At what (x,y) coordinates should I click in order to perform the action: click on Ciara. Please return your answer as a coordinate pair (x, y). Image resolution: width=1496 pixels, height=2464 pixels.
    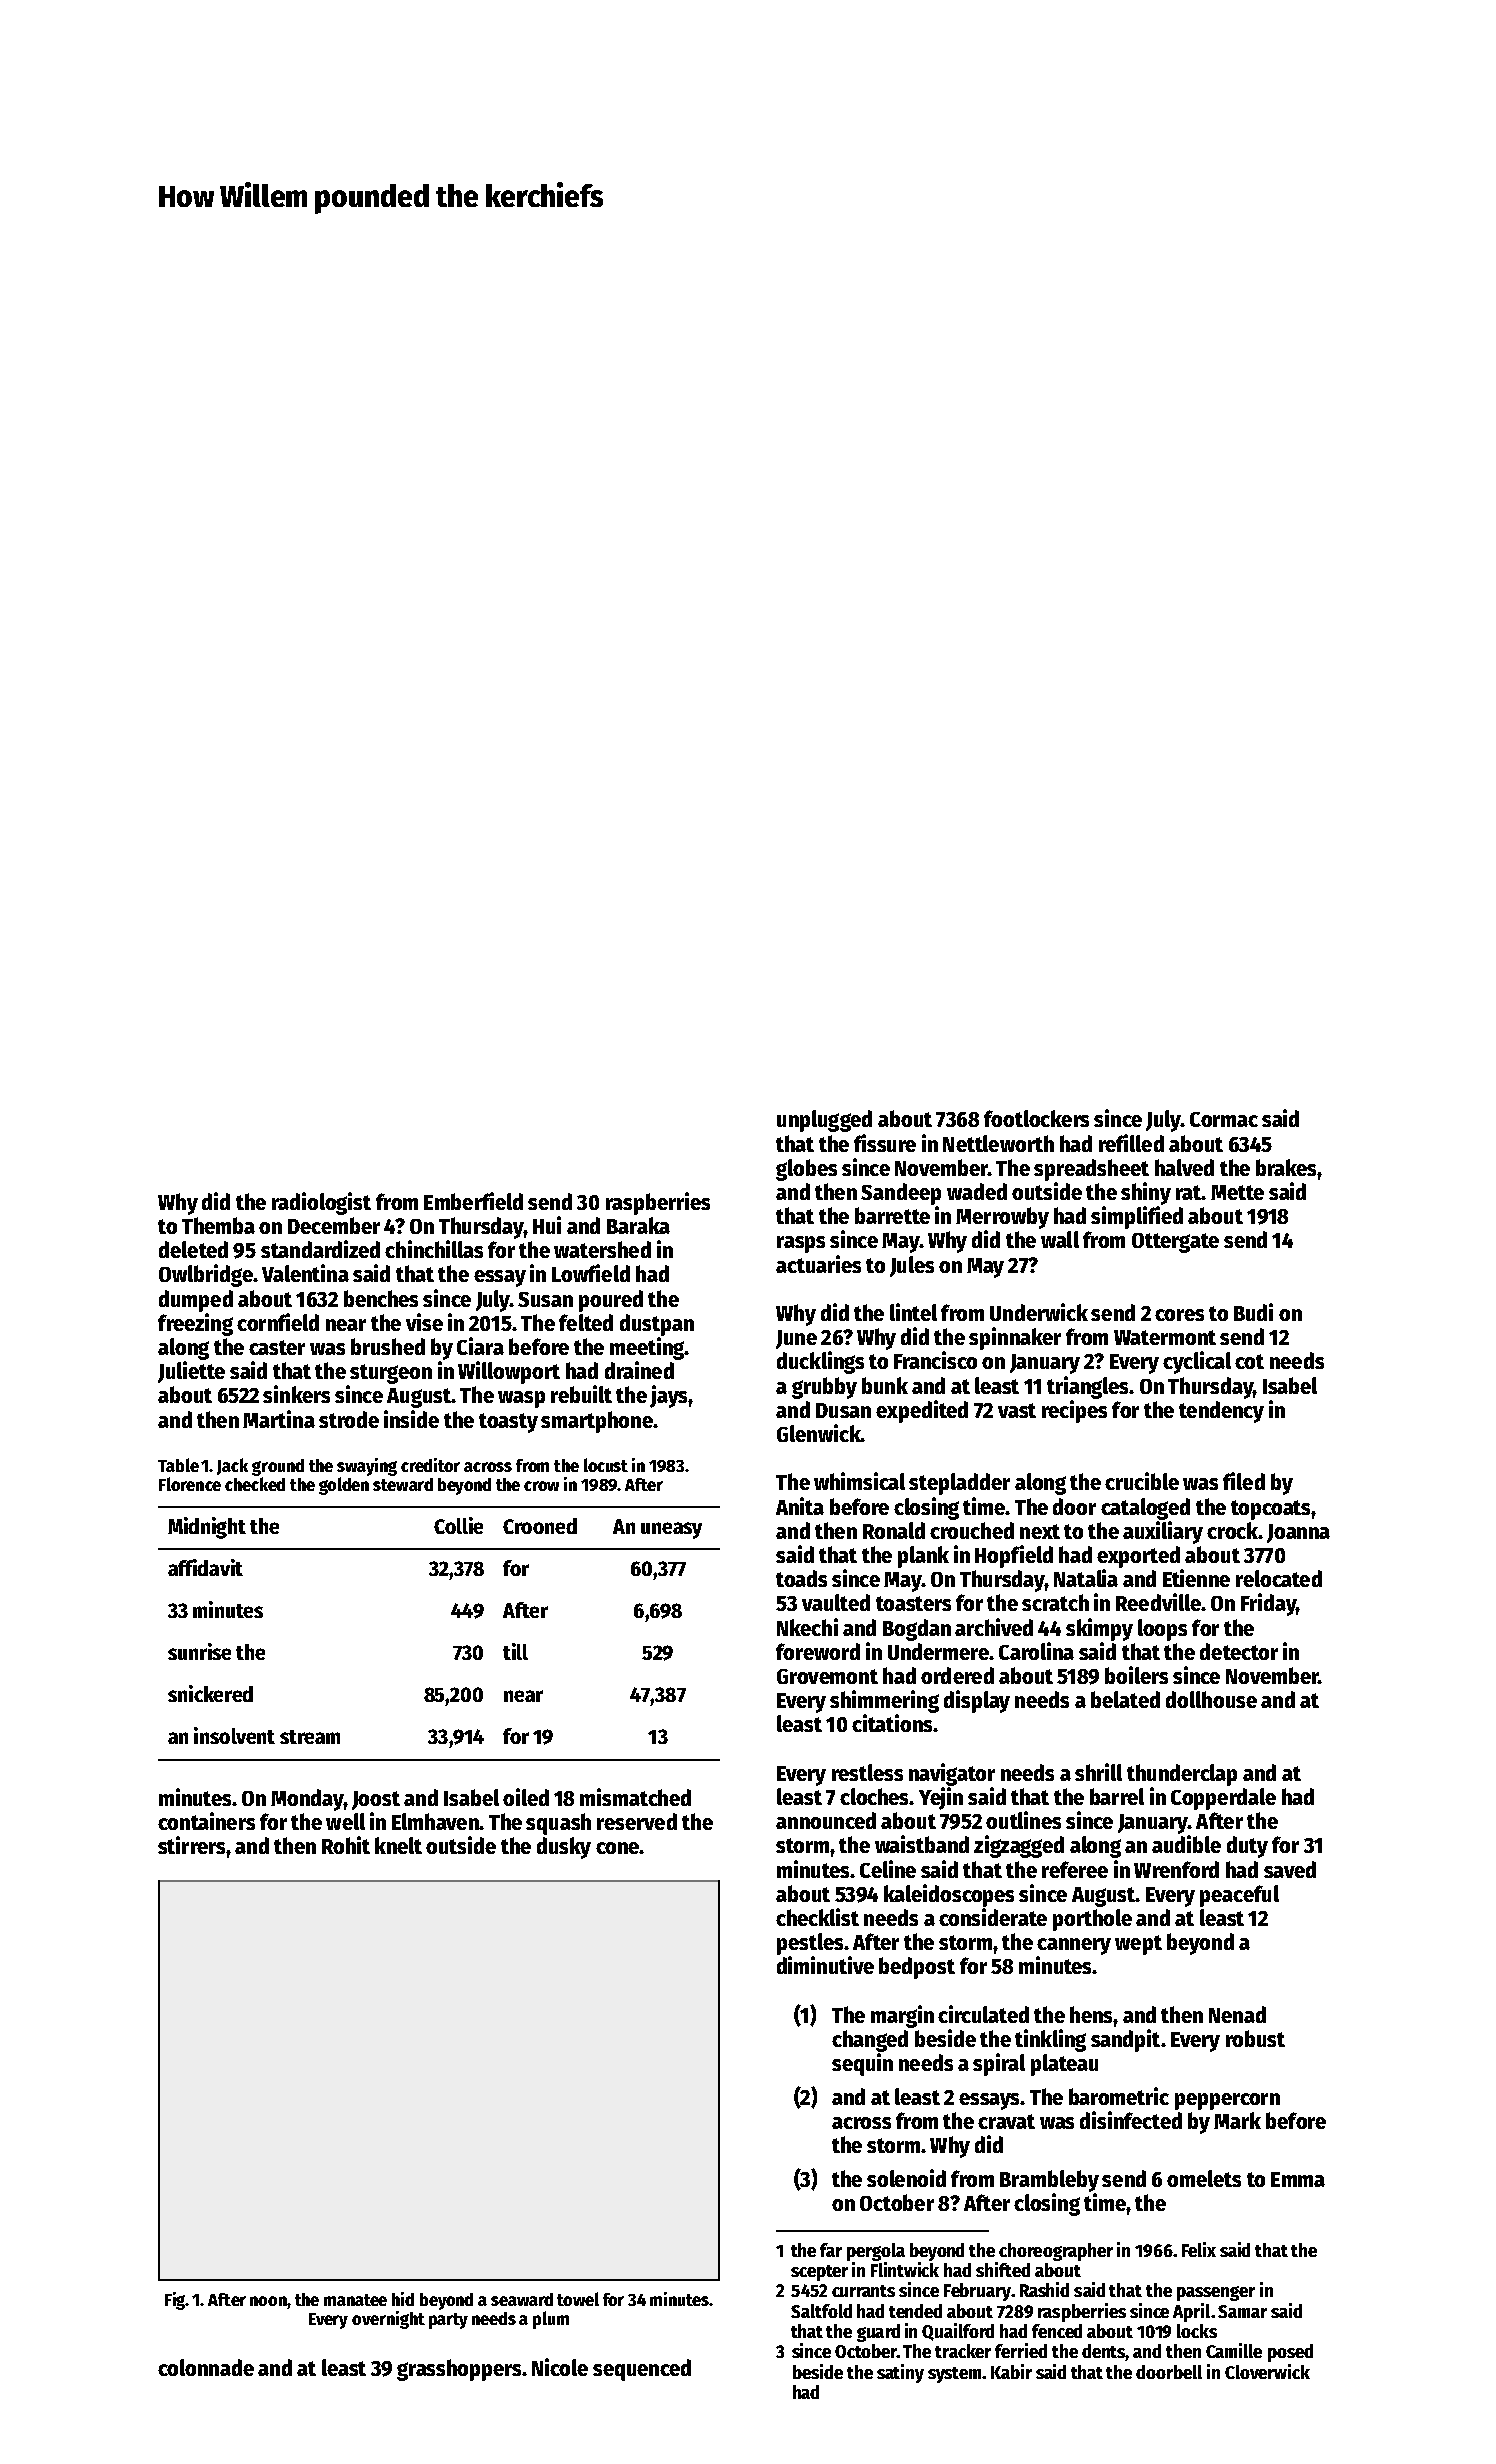
    Looking at the image, I should click on (480, 1346).
